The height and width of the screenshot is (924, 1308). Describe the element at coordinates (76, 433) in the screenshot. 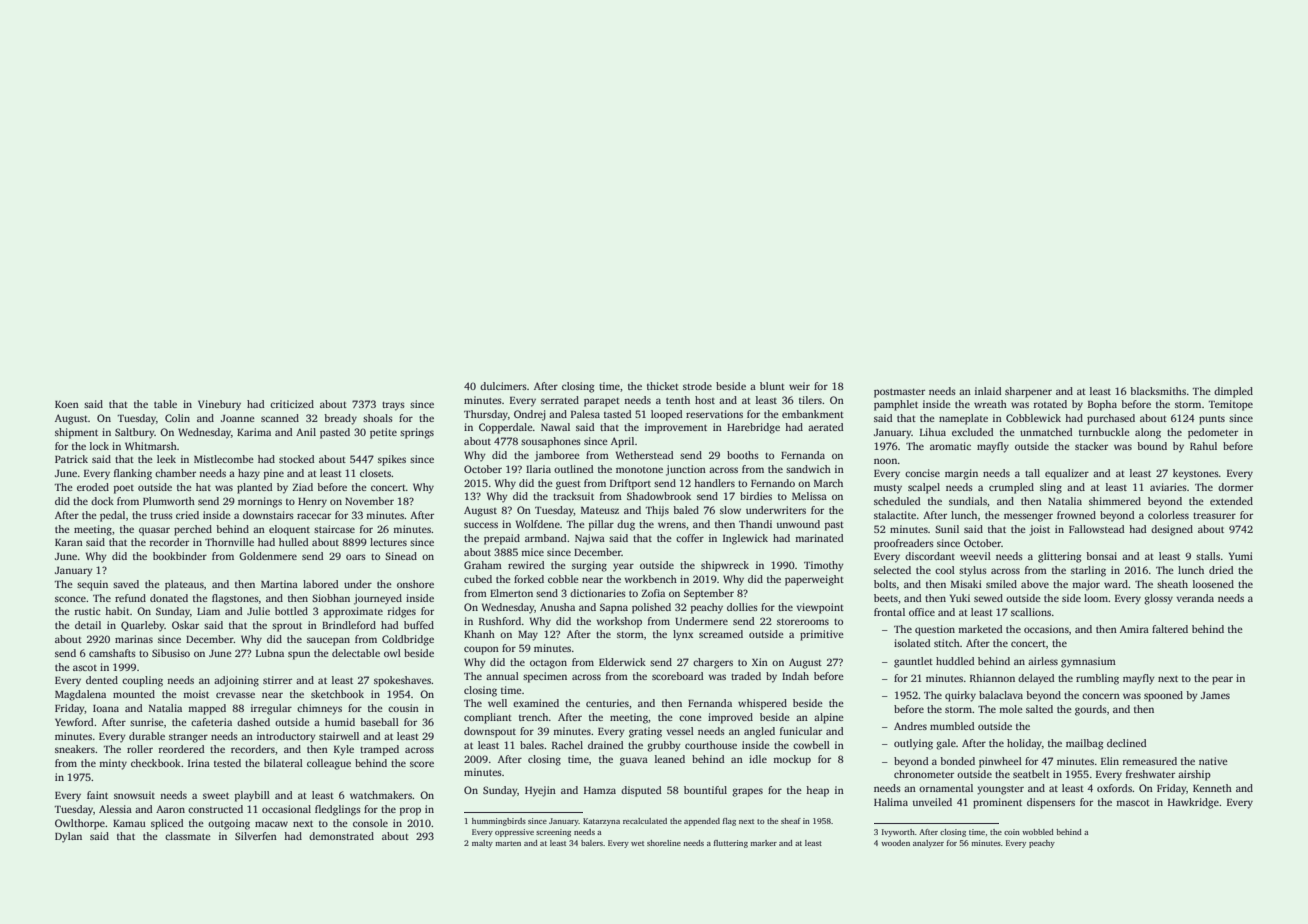

I see `shipment` at that location.
